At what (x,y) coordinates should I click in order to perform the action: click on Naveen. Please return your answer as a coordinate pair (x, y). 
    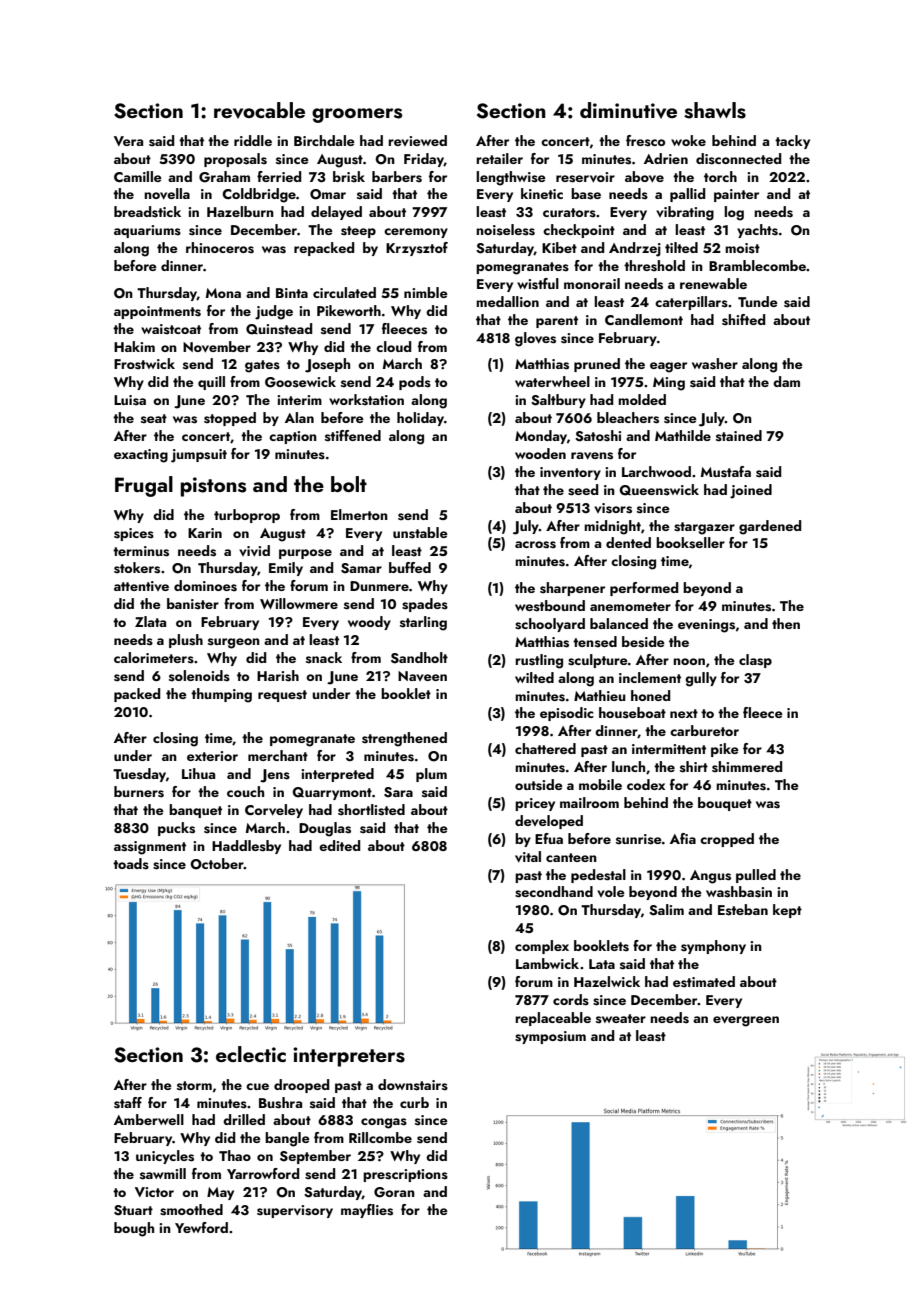
    Looking at the image, I should click on (422, 676).
